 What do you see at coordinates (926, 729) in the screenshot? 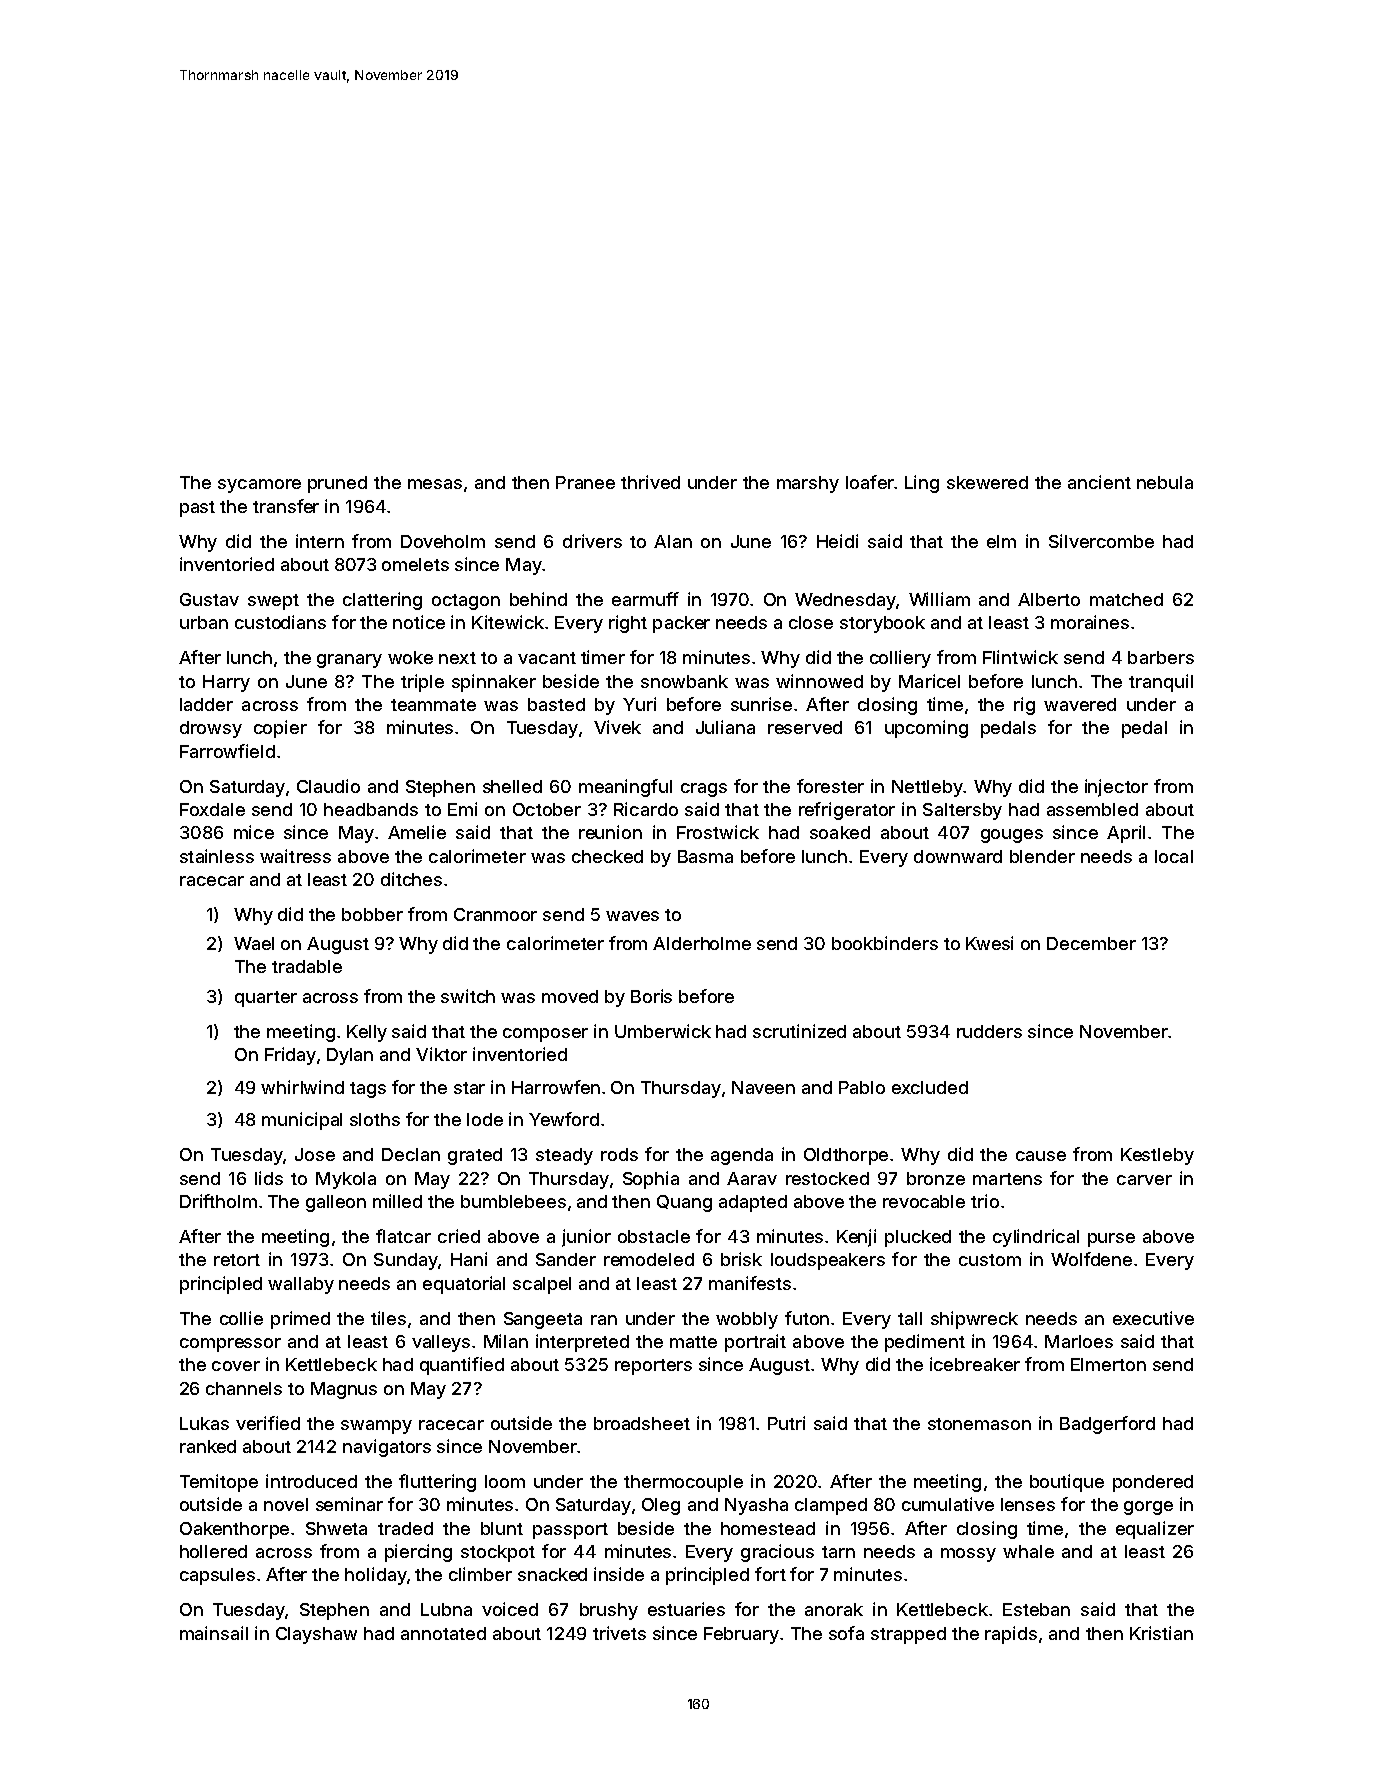
I see `upcoming` at bounding box center [926, 729].
